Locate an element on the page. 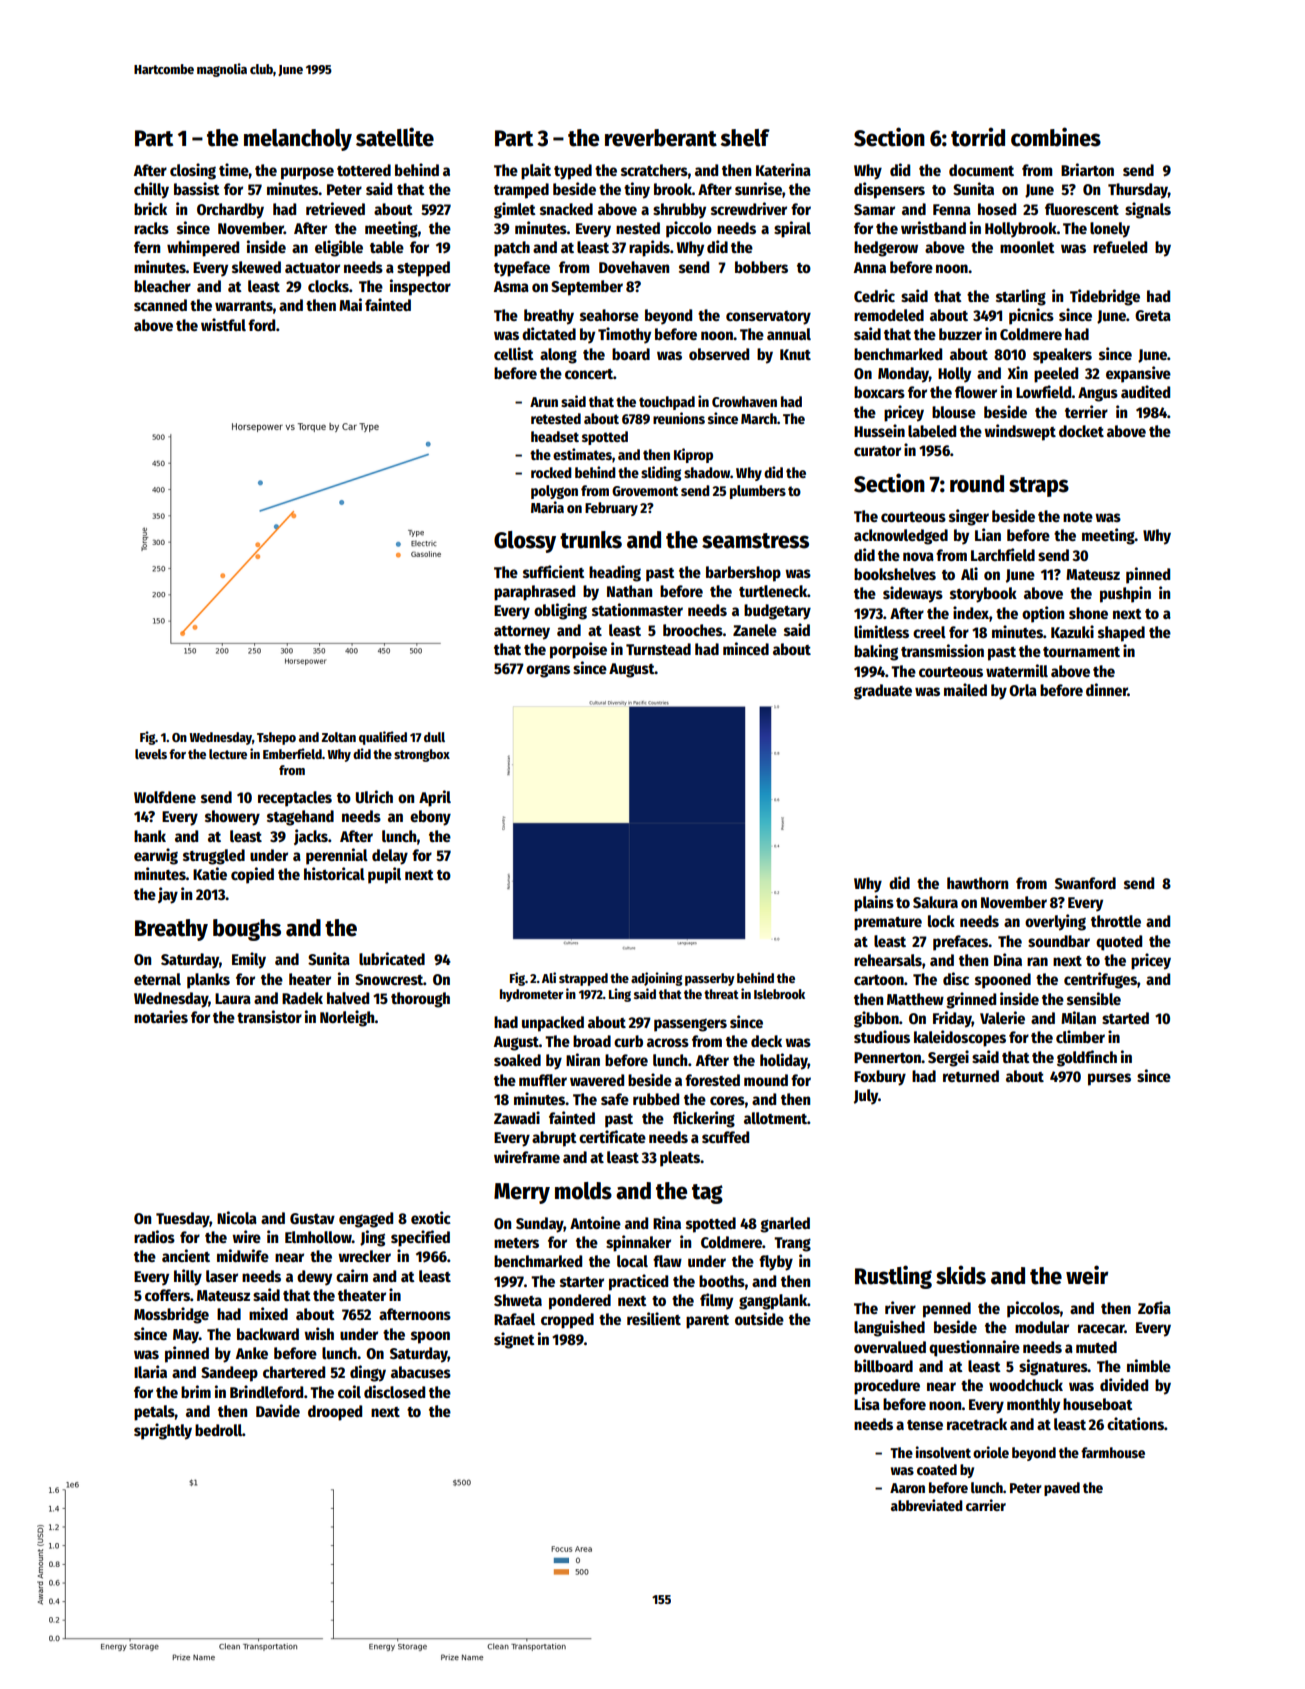  wistful is located at coordinates (223, 324).
